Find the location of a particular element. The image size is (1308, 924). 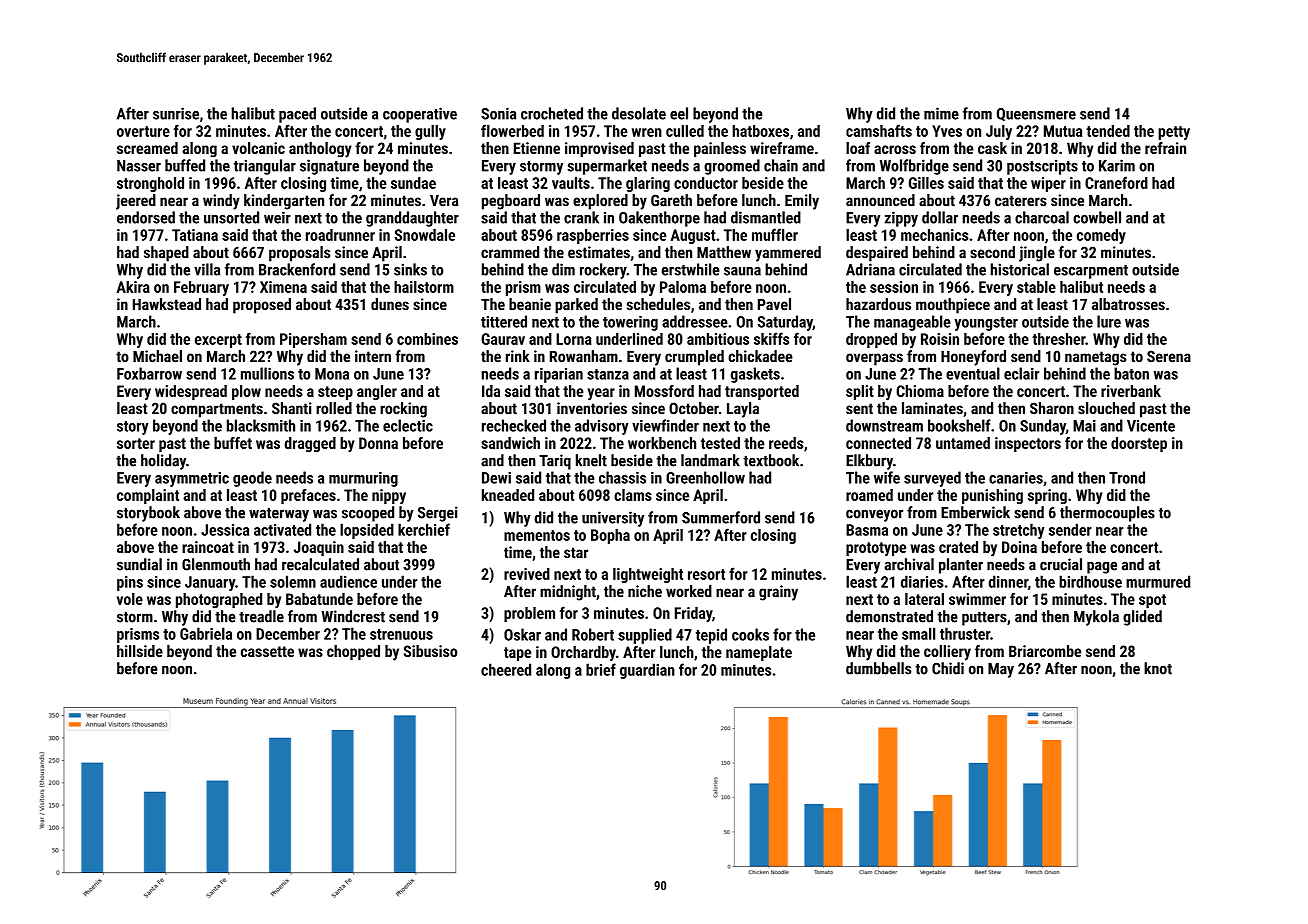

beanie is located at coordinates (530, 304).
